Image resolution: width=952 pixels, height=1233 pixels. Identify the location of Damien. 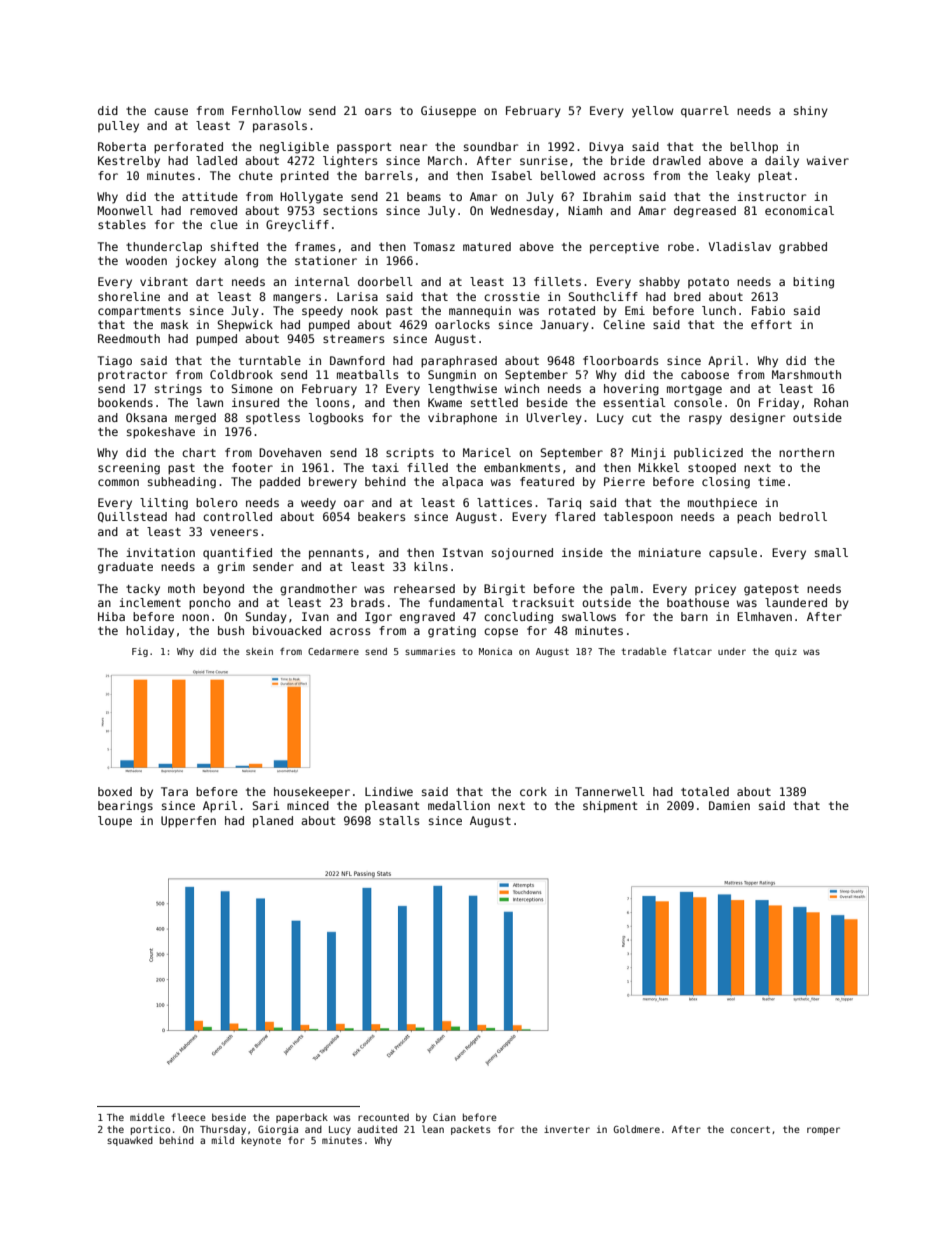
(729, 805).
